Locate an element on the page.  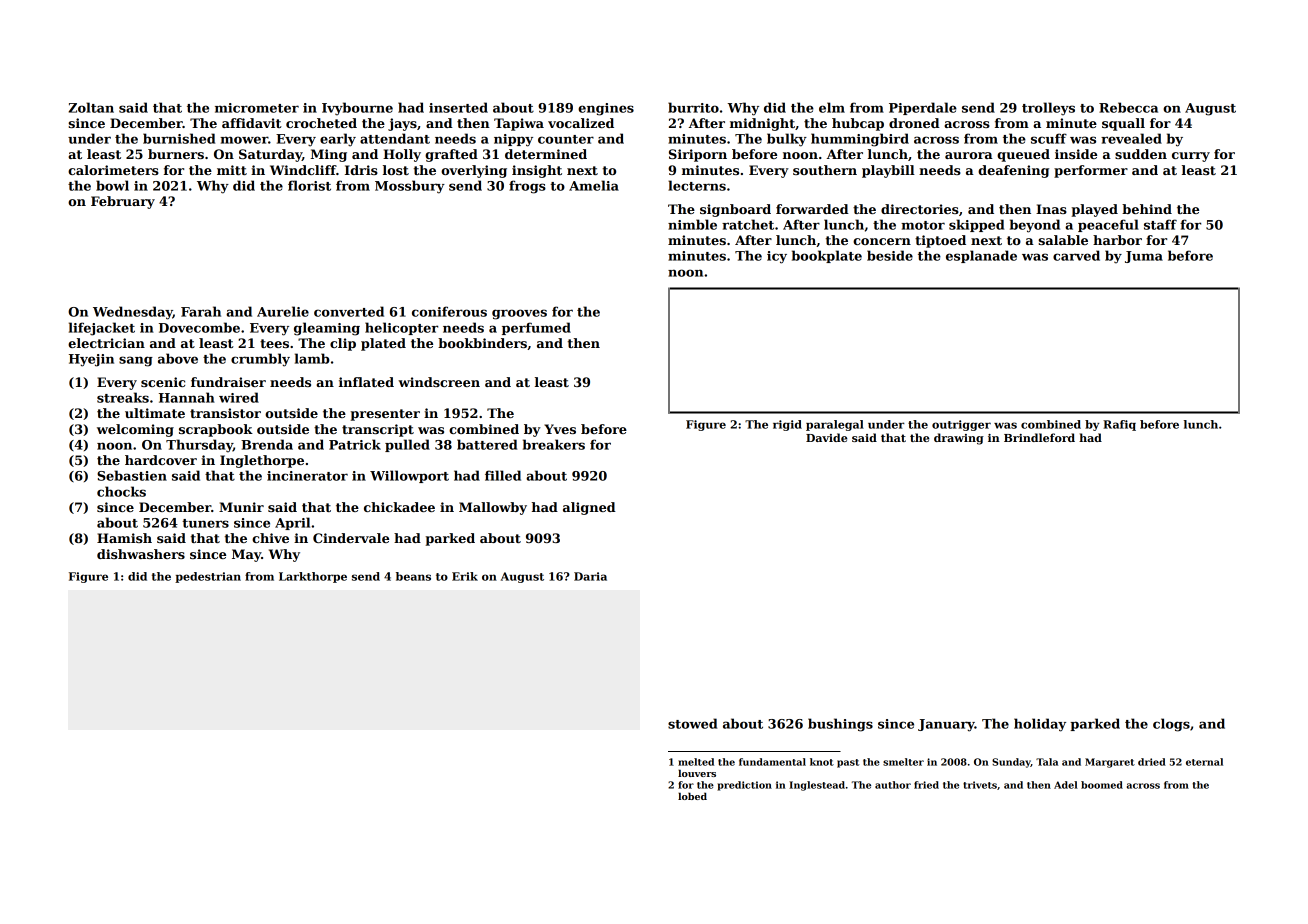
inserted is located at coordinates (458, 107).
